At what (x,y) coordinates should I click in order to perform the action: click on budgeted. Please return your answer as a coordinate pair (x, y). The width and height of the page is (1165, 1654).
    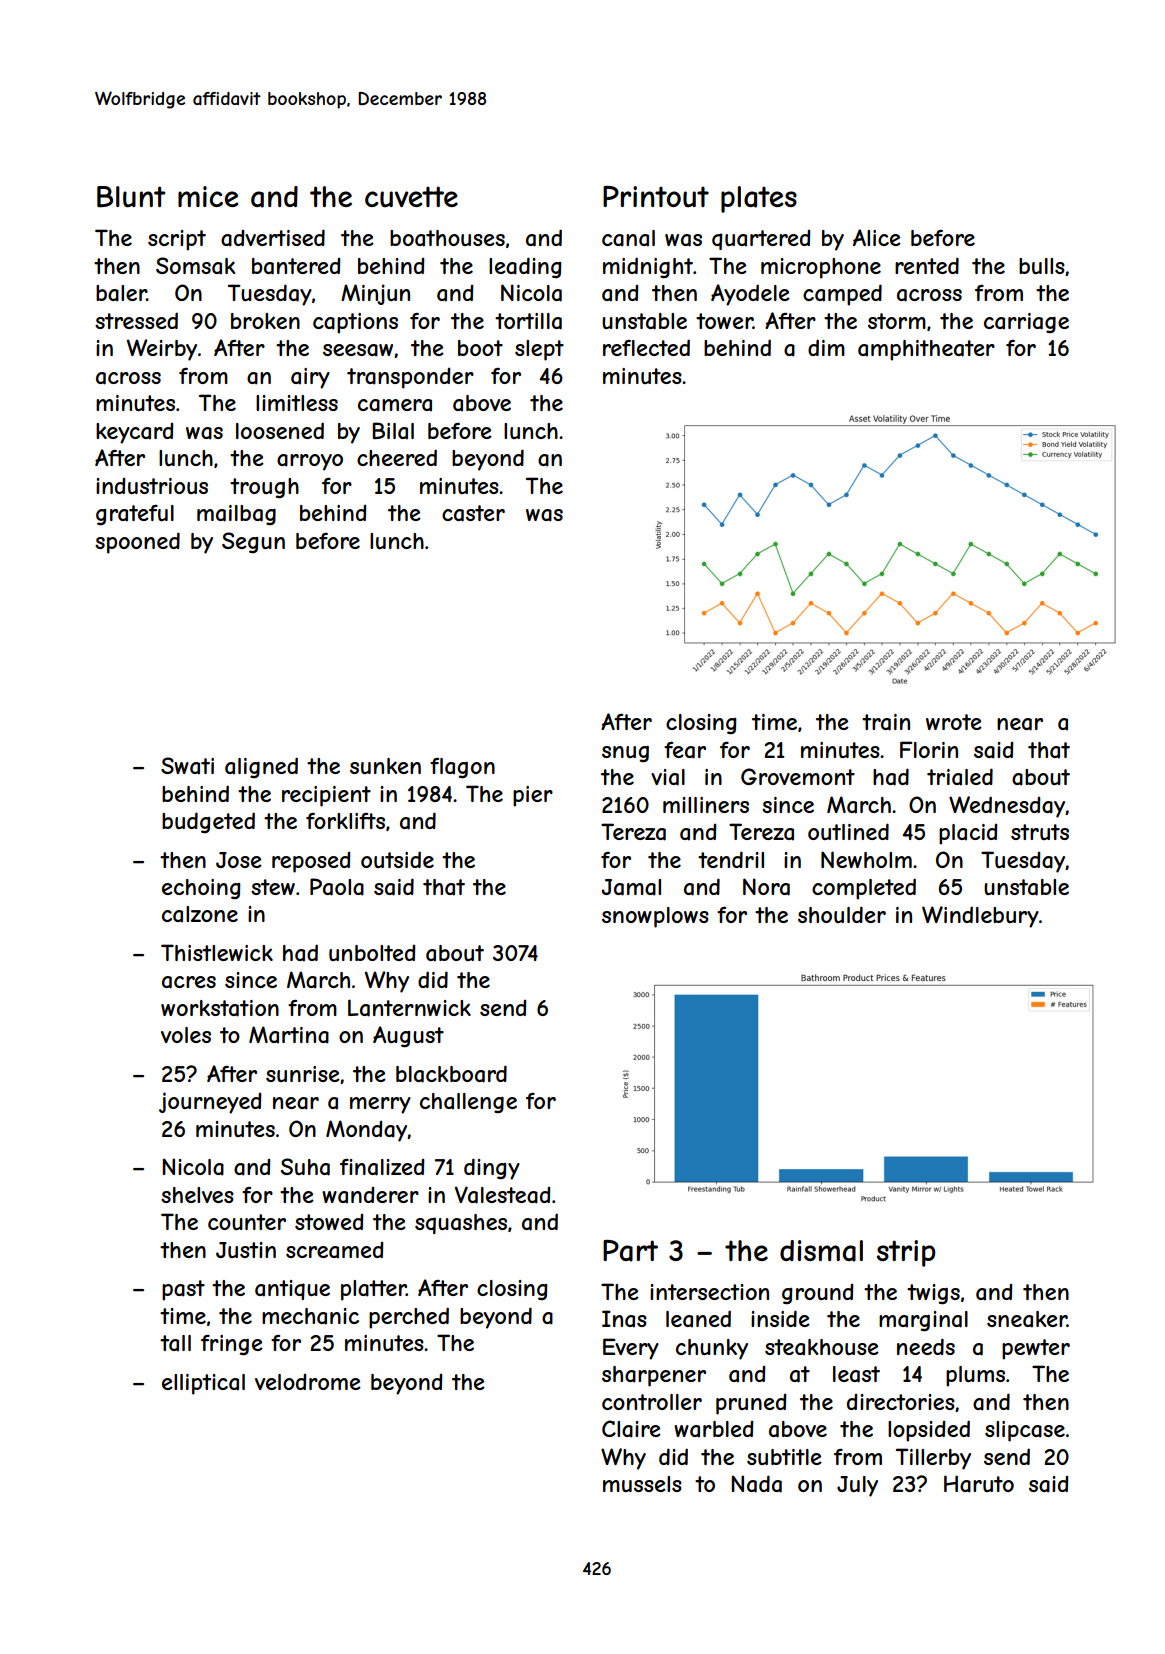
    Looking at the image, I should click on (208, 822).
